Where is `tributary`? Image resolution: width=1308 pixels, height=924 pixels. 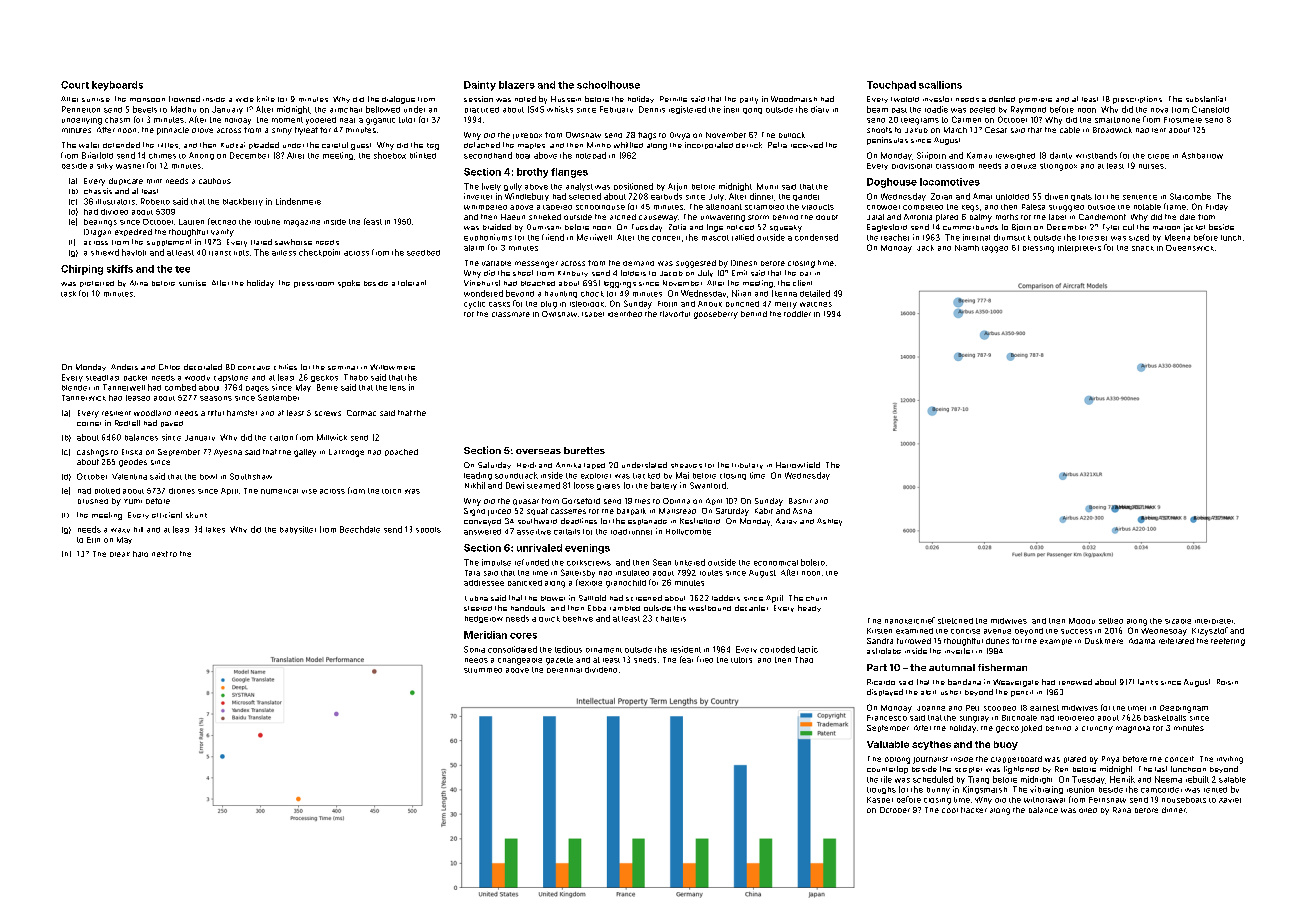 tributary is located at coordinates (747, 466).
